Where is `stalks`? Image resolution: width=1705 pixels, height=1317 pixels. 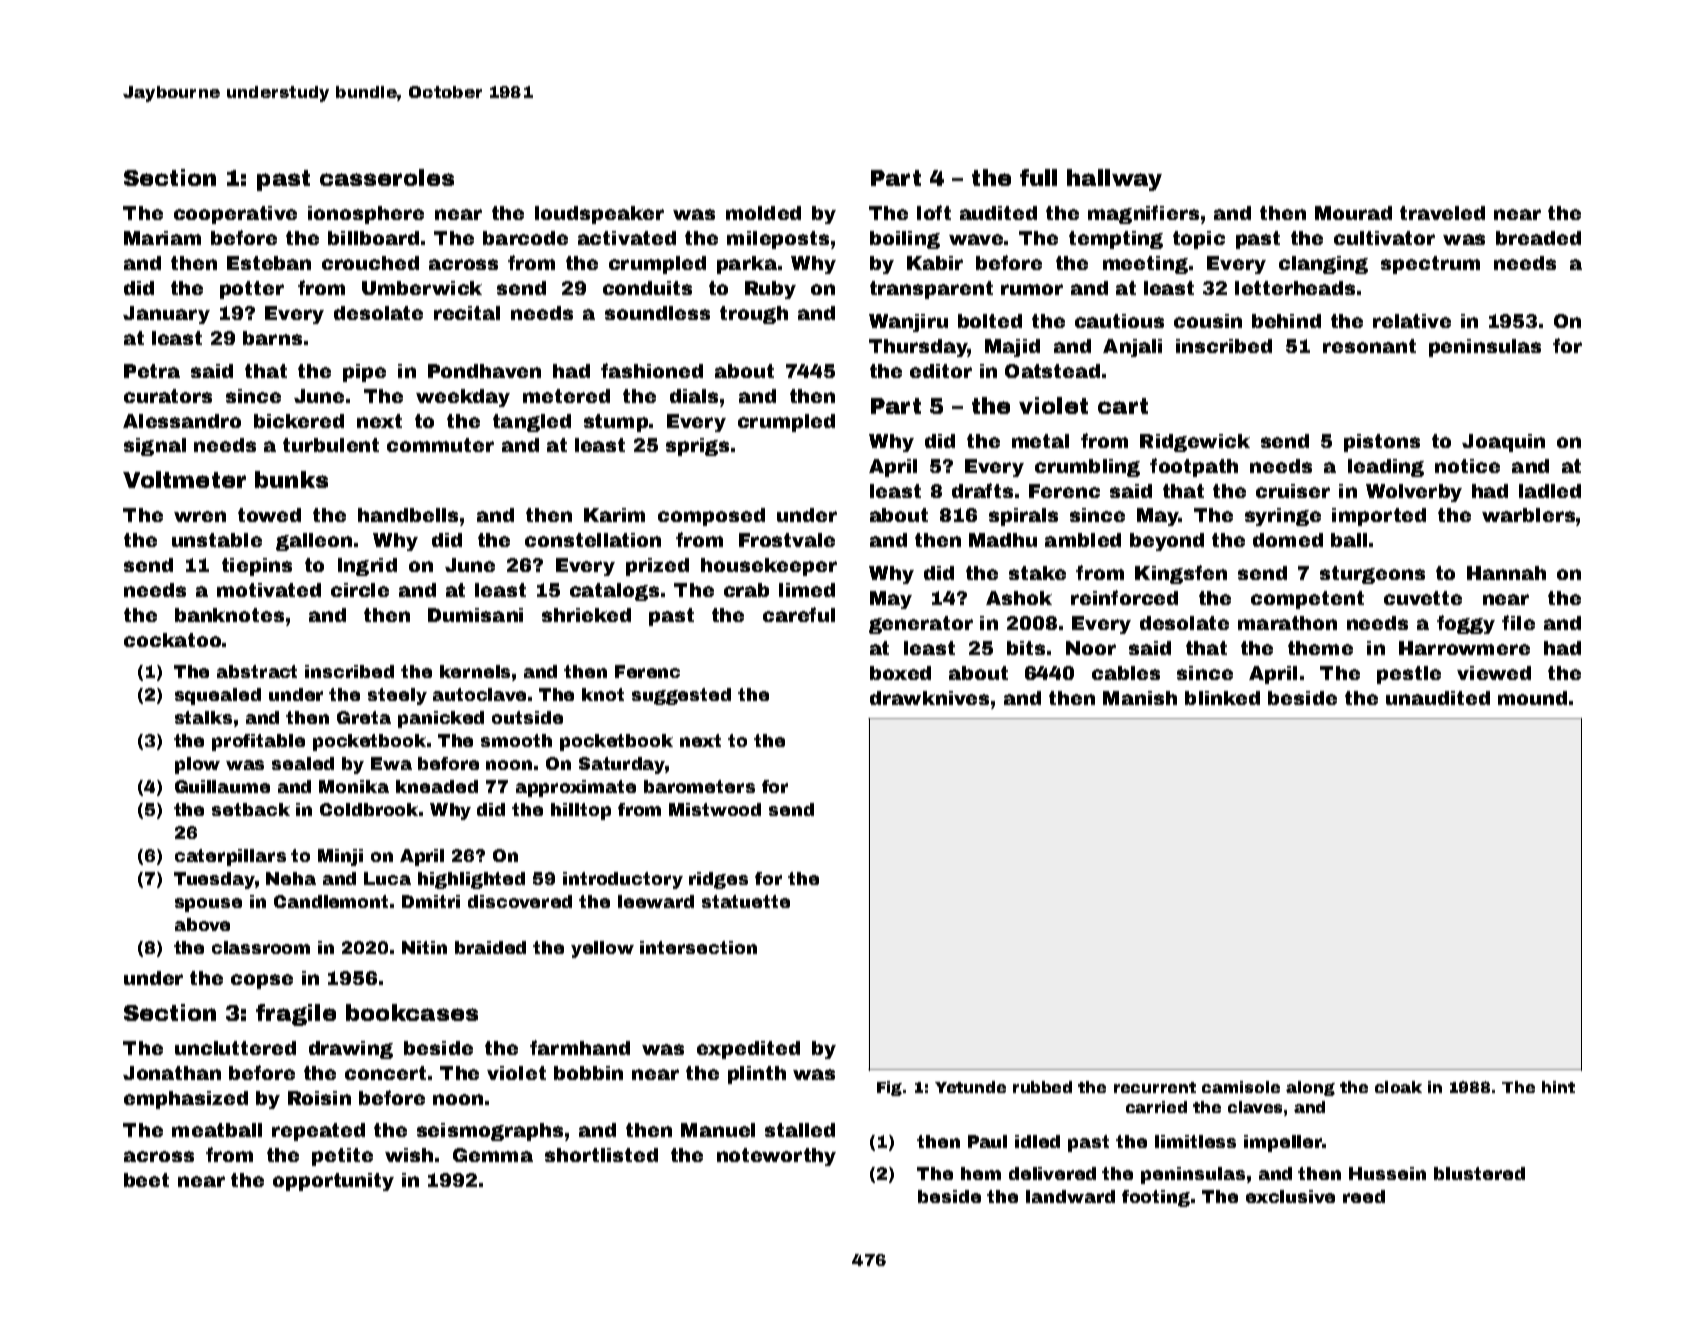
stalks is located at coordinates (203, 717).
